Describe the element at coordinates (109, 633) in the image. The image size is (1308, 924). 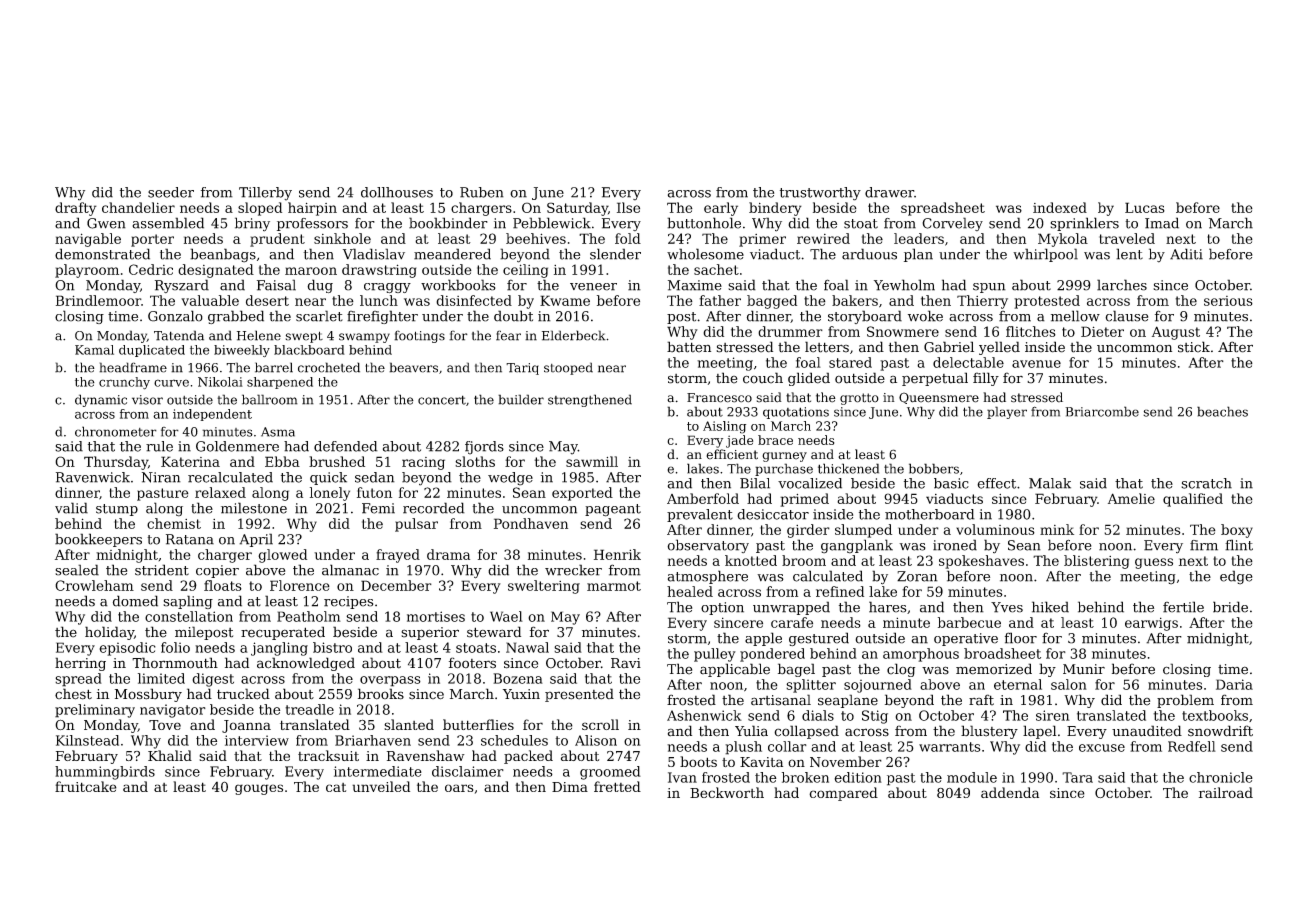
I see `holiday` at that location.
